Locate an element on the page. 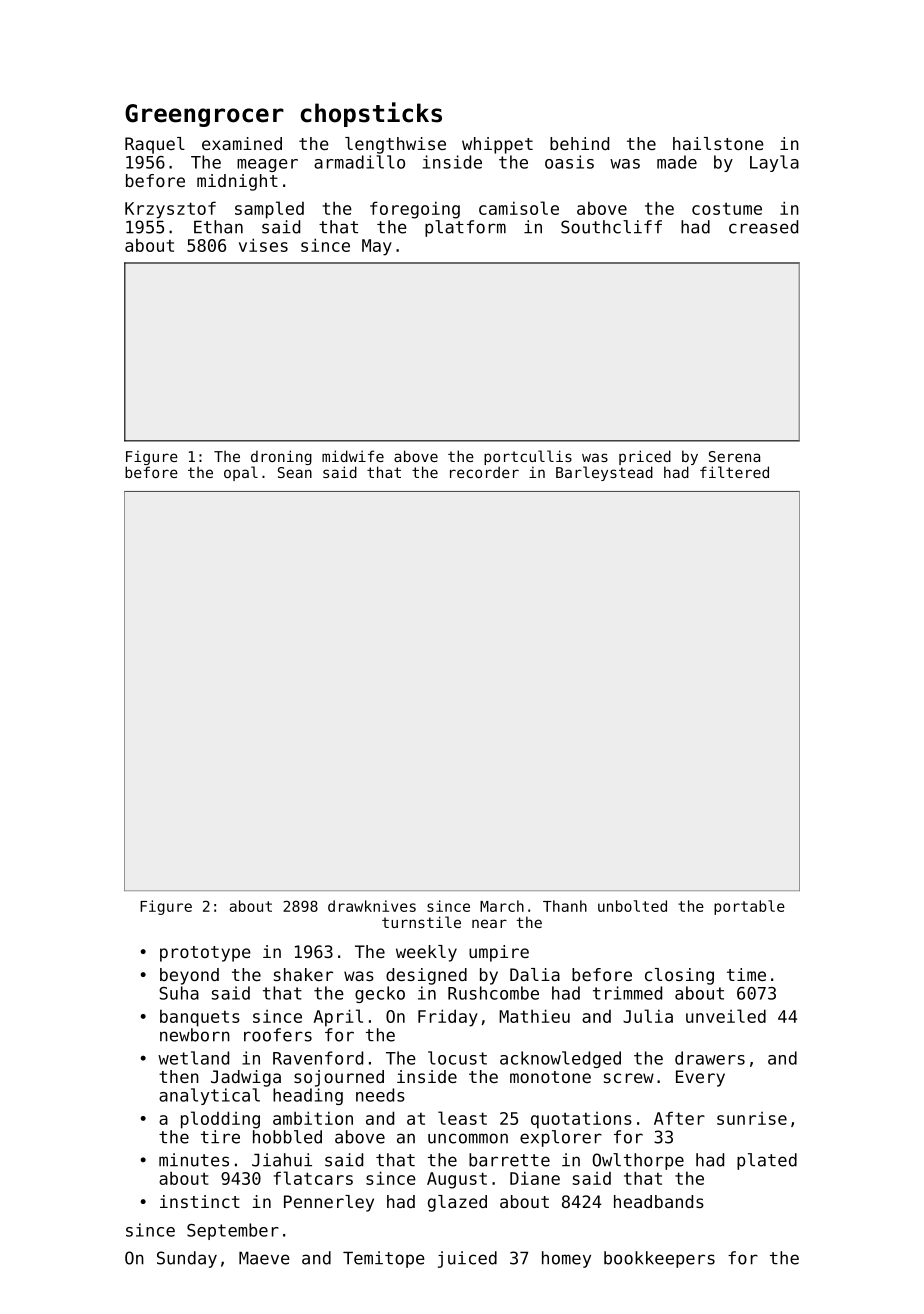 The height and width of the page is (1314, 924). March is located at coordinates (502, 906).
